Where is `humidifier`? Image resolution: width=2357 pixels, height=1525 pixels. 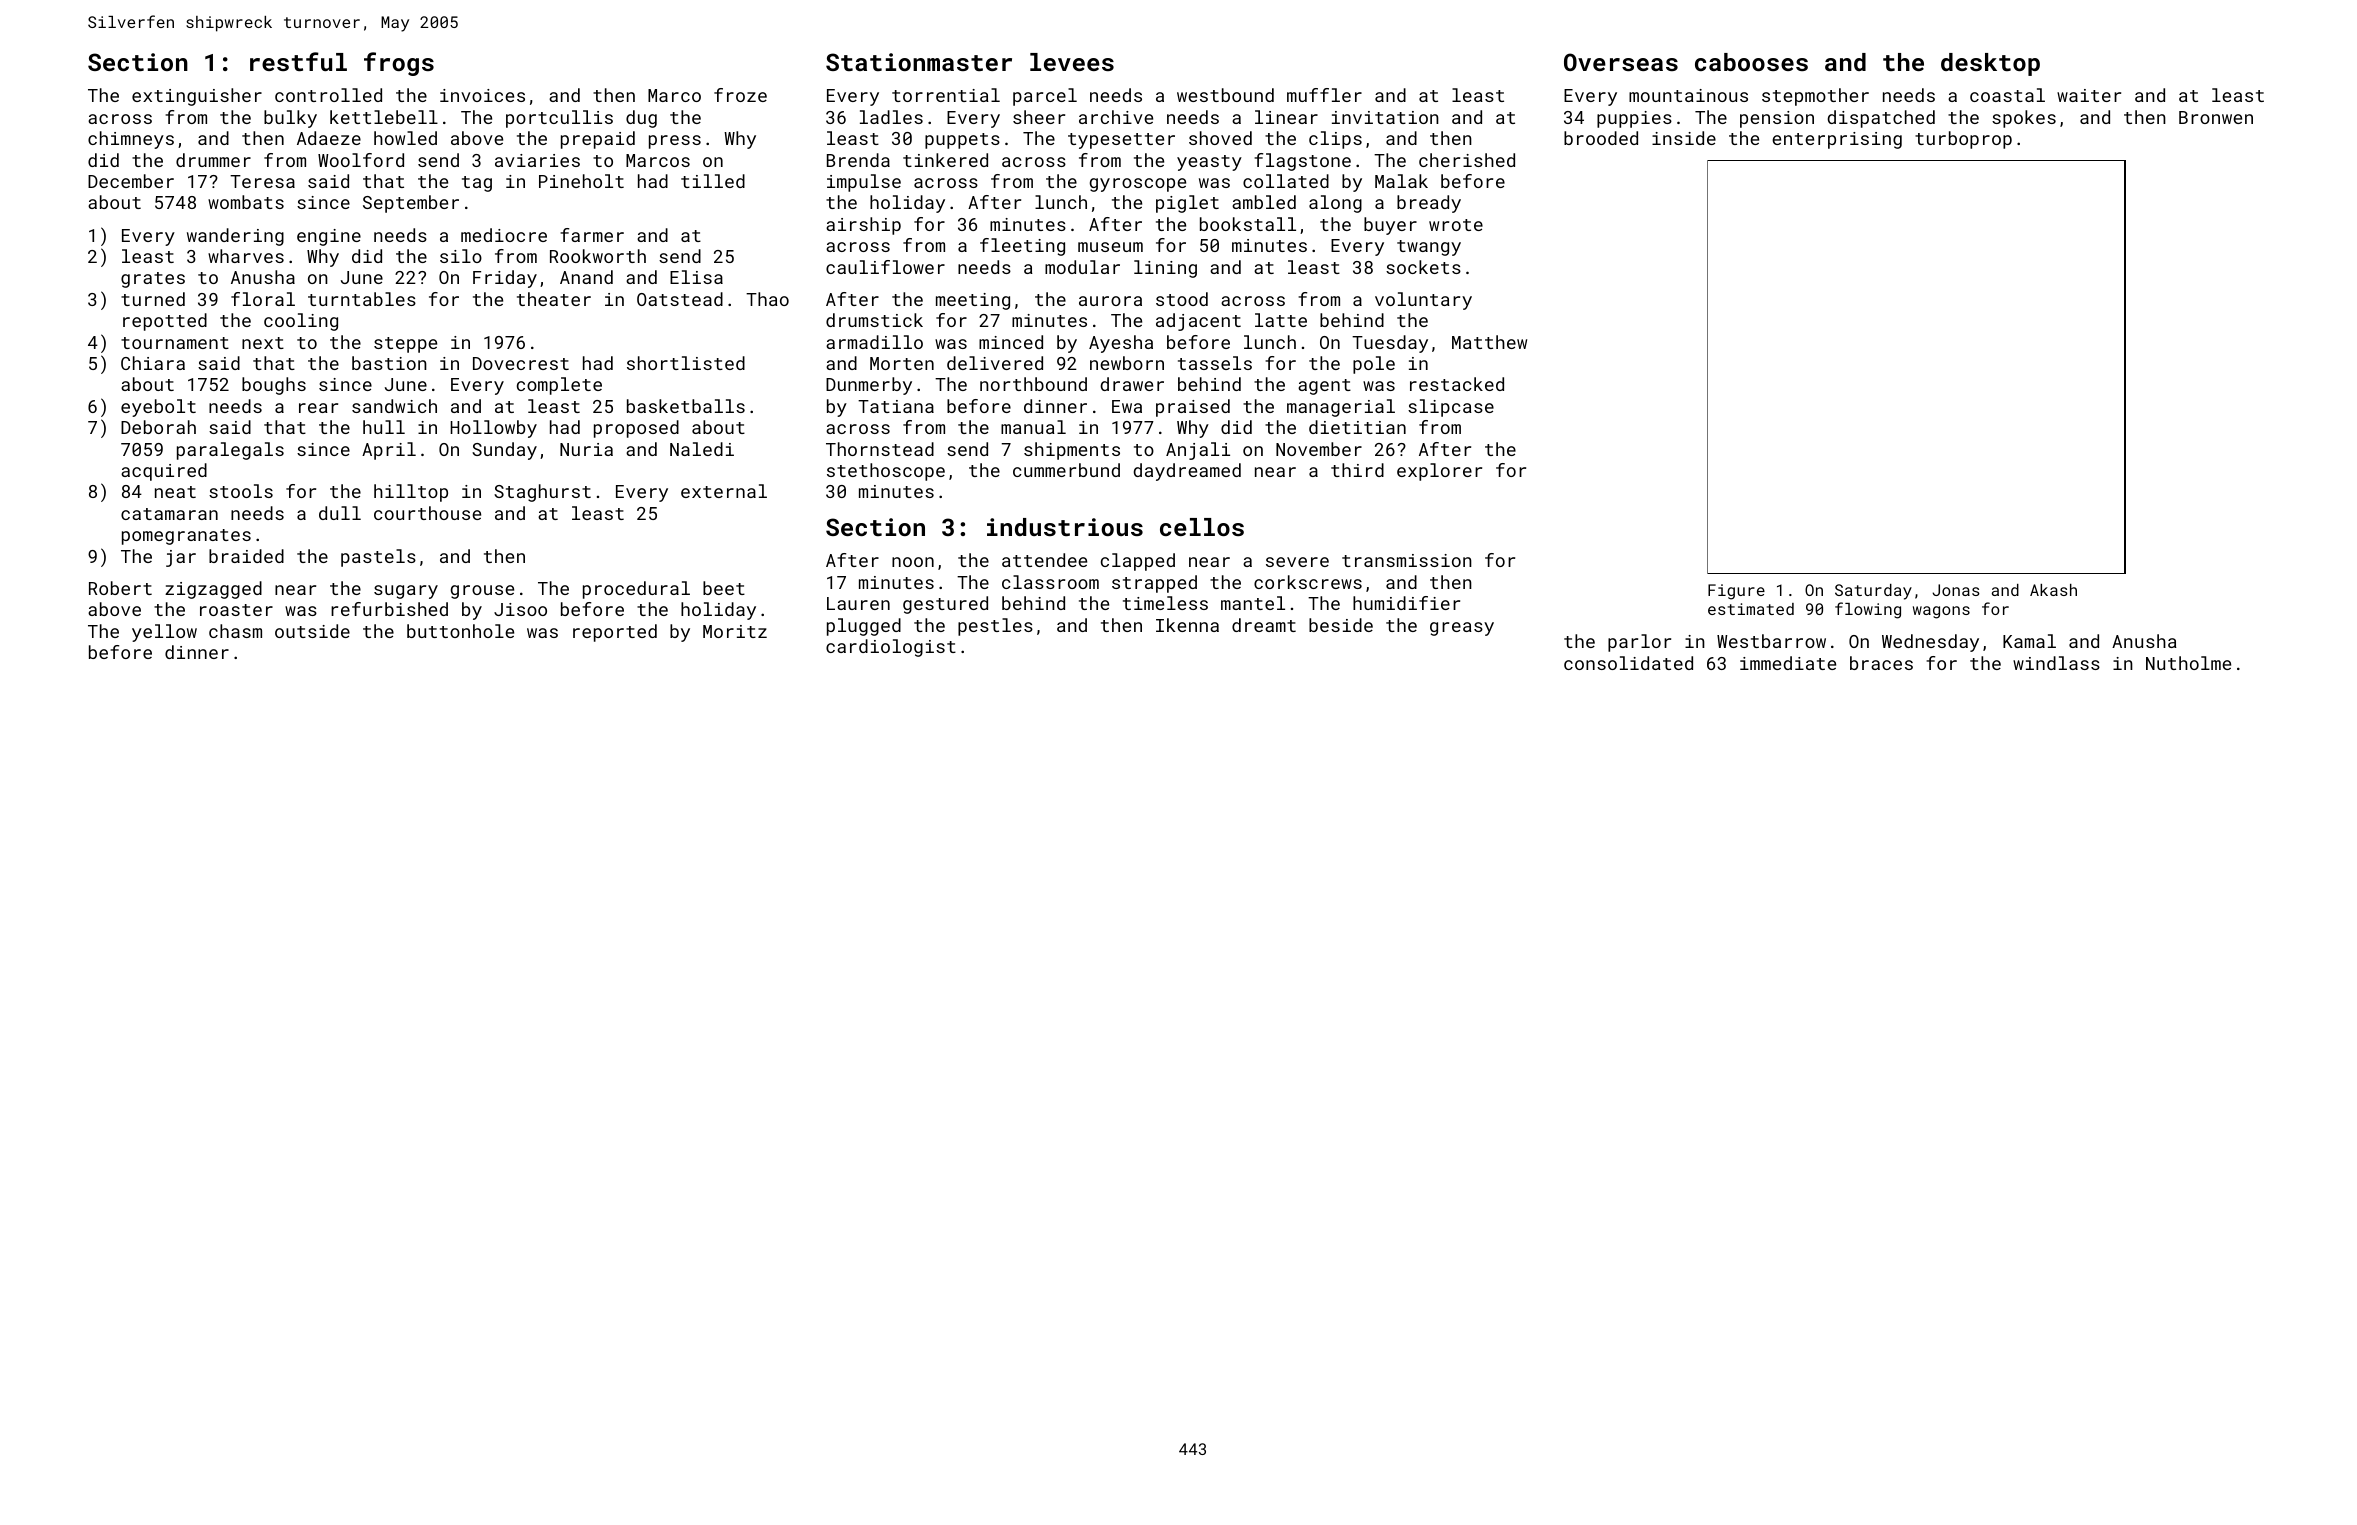
humidifier is located at coordinates (1406, 603).
